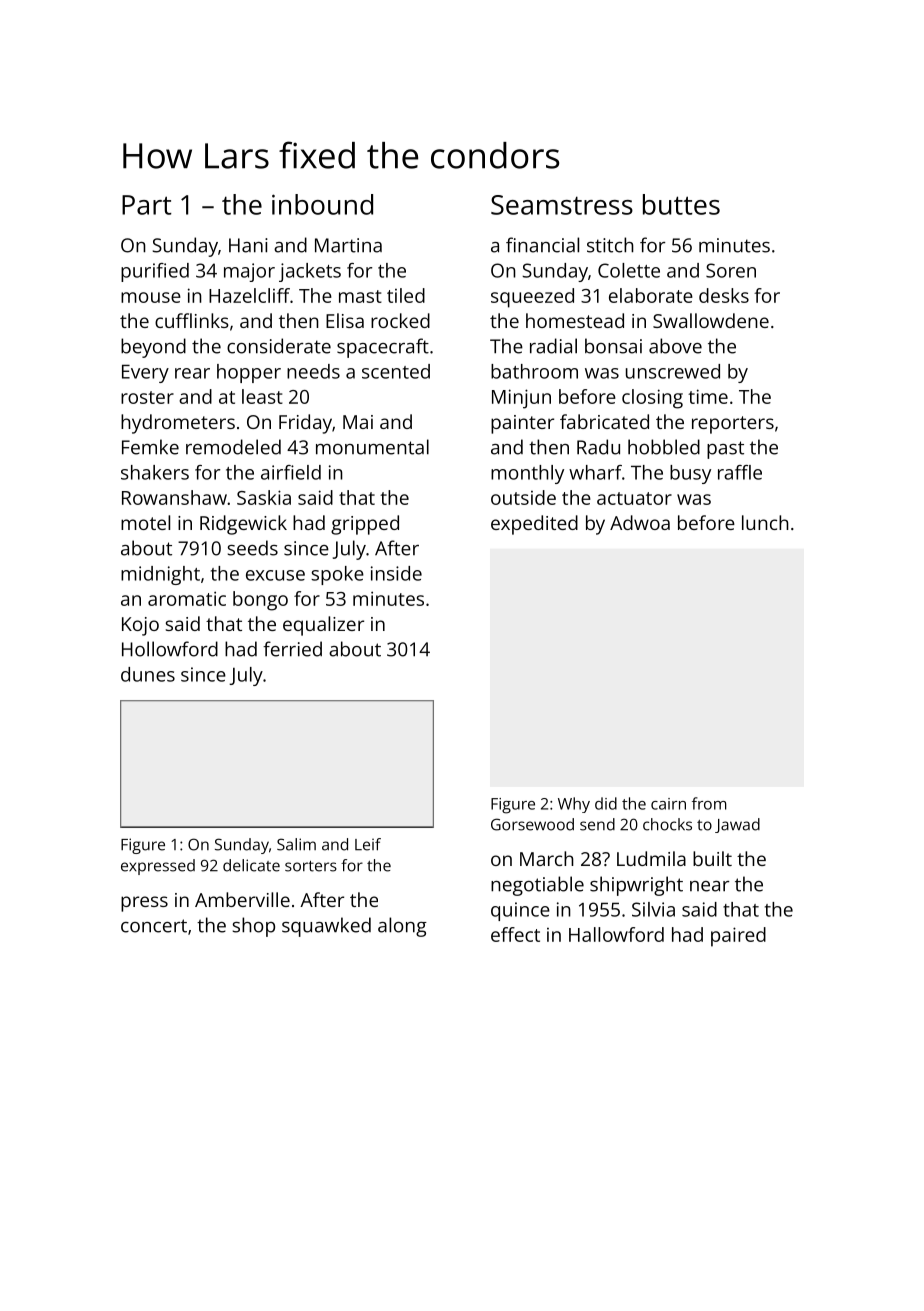 Image resolution: width=924 pixels, height=1311 pixels. I want to click on from, so click(709, 803).
